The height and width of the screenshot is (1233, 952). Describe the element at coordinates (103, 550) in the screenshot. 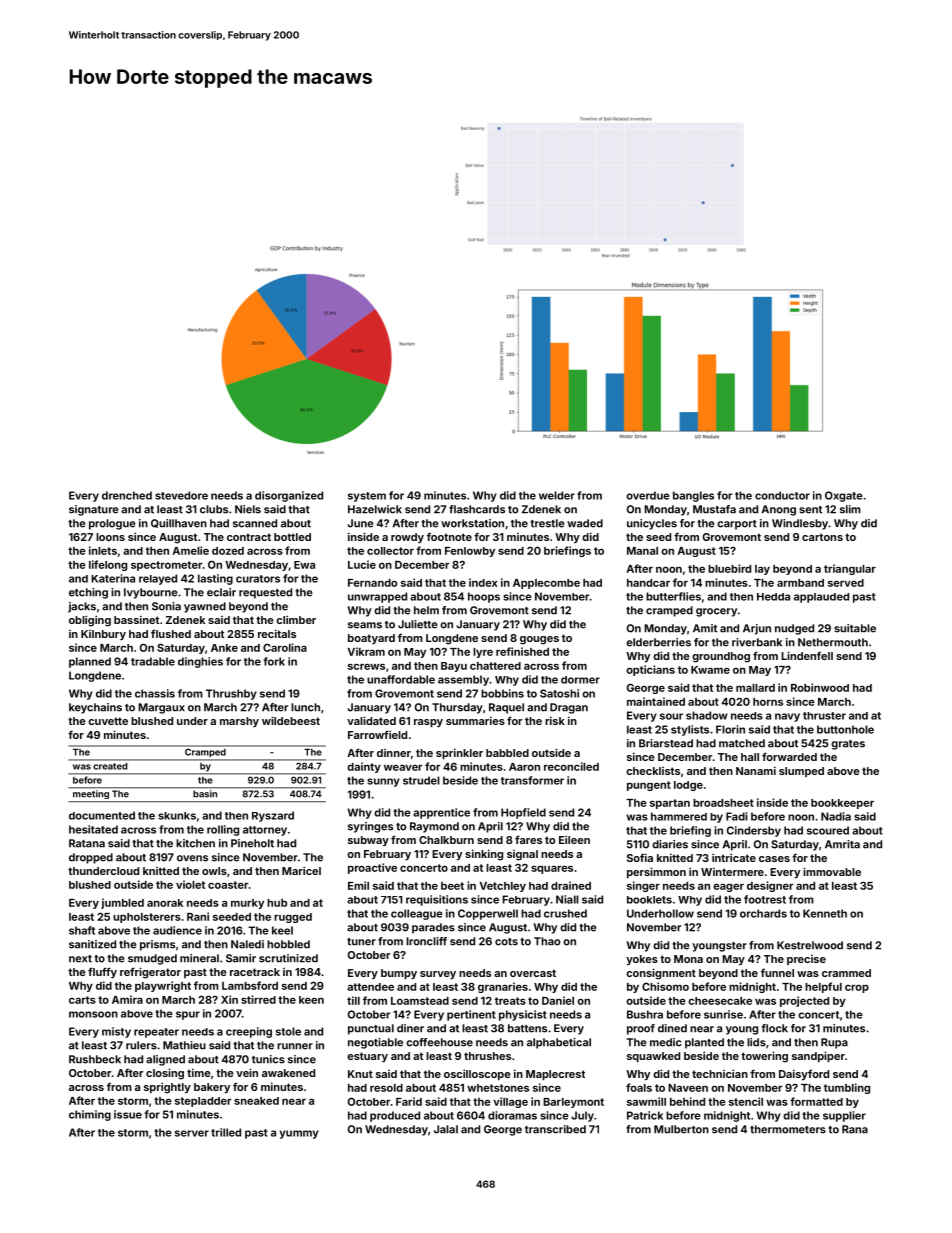

I see `inlets` at that location.
